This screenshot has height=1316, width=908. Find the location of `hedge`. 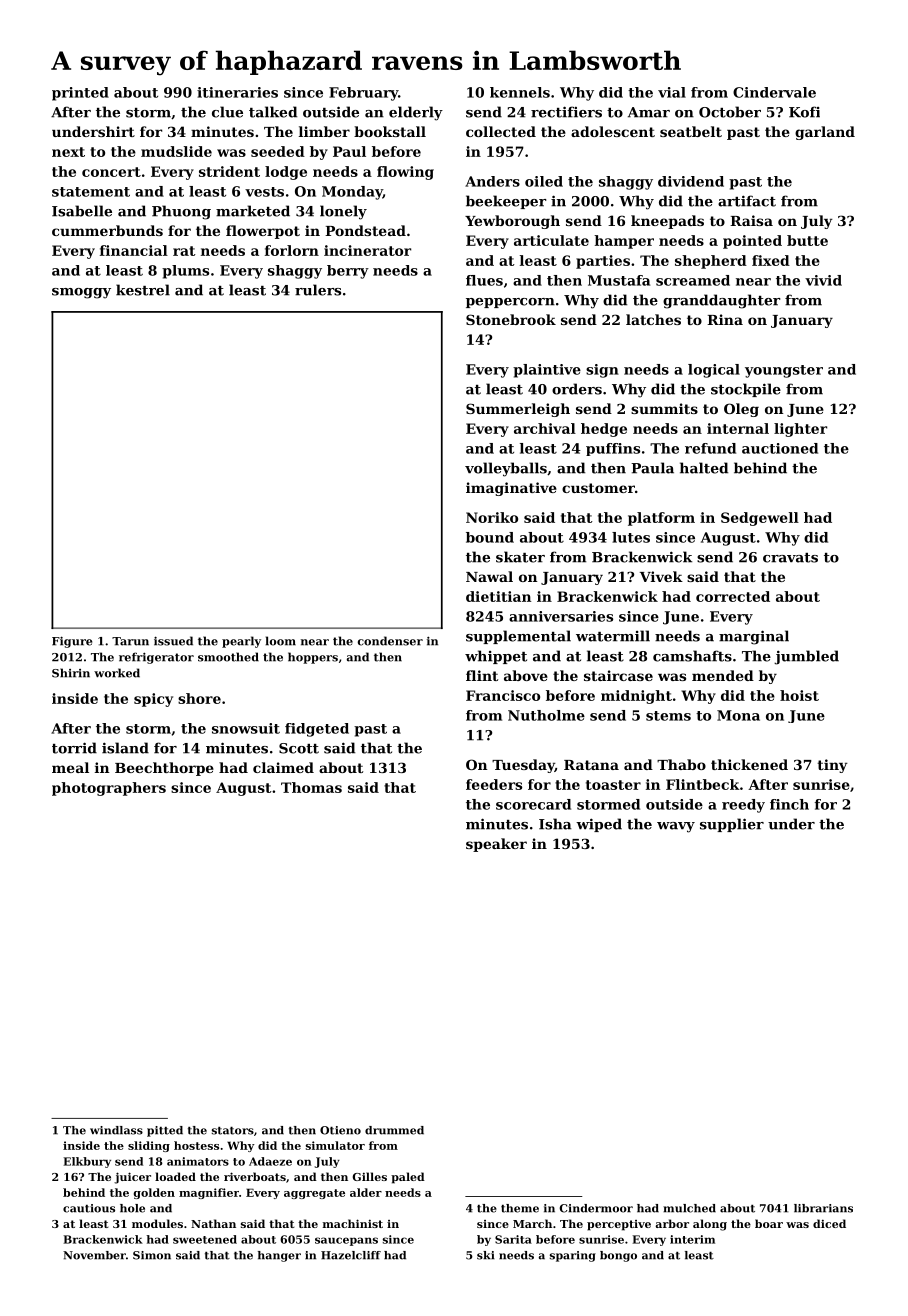

hedge is located at coordinates (604, 430).
